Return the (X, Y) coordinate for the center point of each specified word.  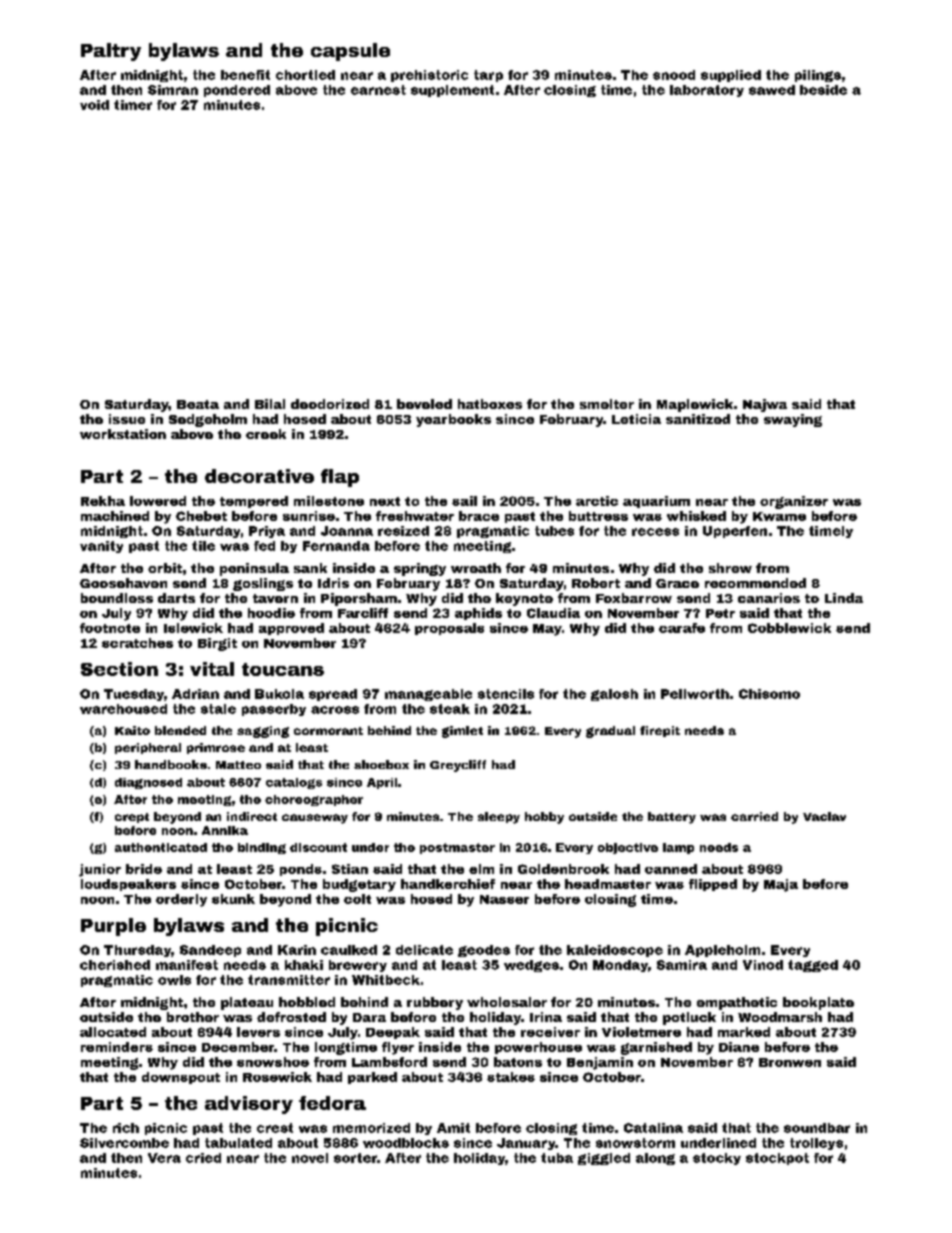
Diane (739, 1047)
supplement (452, 91)
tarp (488, 76)
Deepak (393, 1033)
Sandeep (210, 951)
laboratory (707, 91)
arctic (597, 501)
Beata (198, 404)
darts (176, 598)
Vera (164, 1158)
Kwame (779, 516)
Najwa (765, 405)
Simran (173, 90)
